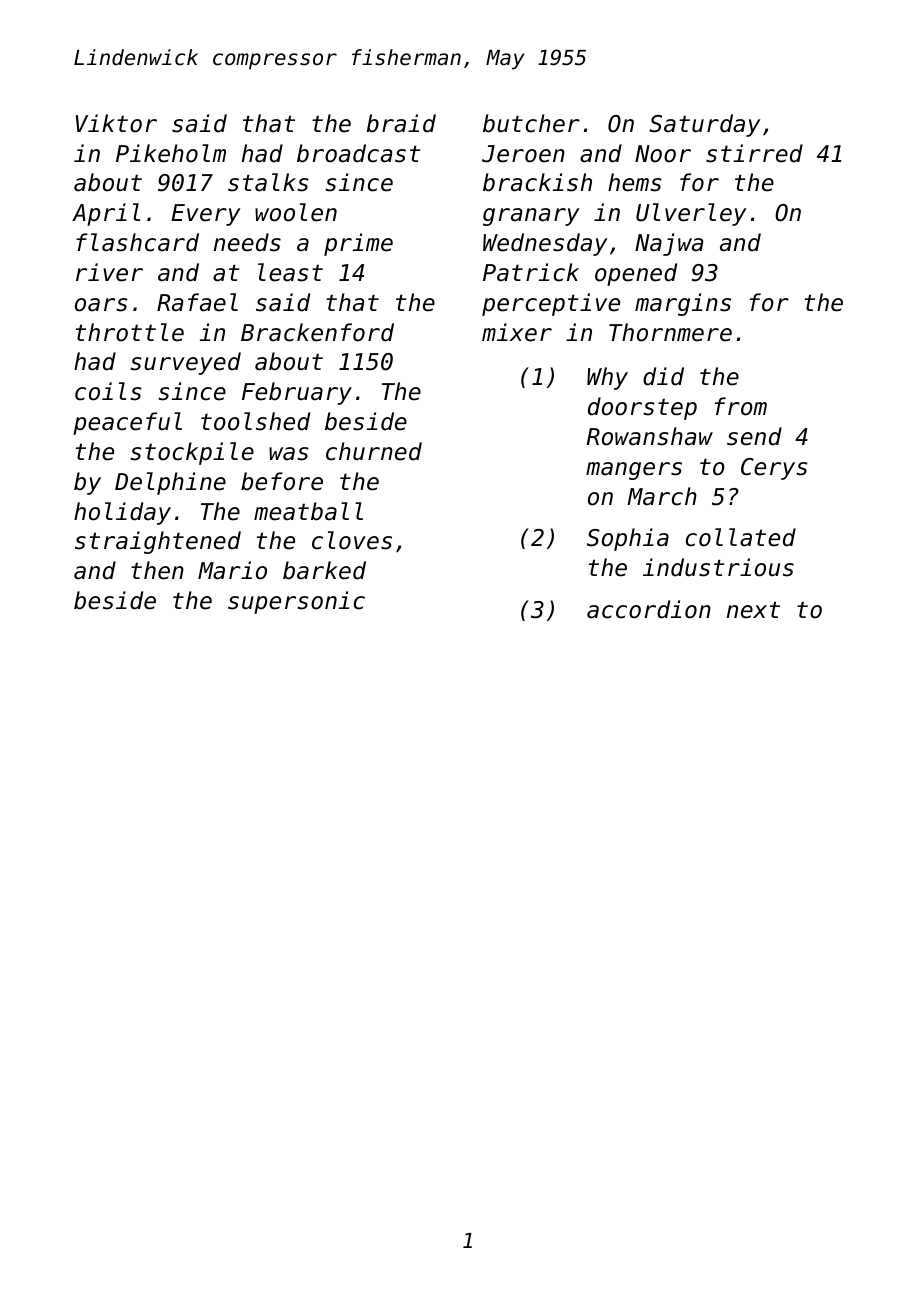  What do you see at coordinates (531, 123) in the screenshot?
I see `butcher` at bounding box center [531, 123].
